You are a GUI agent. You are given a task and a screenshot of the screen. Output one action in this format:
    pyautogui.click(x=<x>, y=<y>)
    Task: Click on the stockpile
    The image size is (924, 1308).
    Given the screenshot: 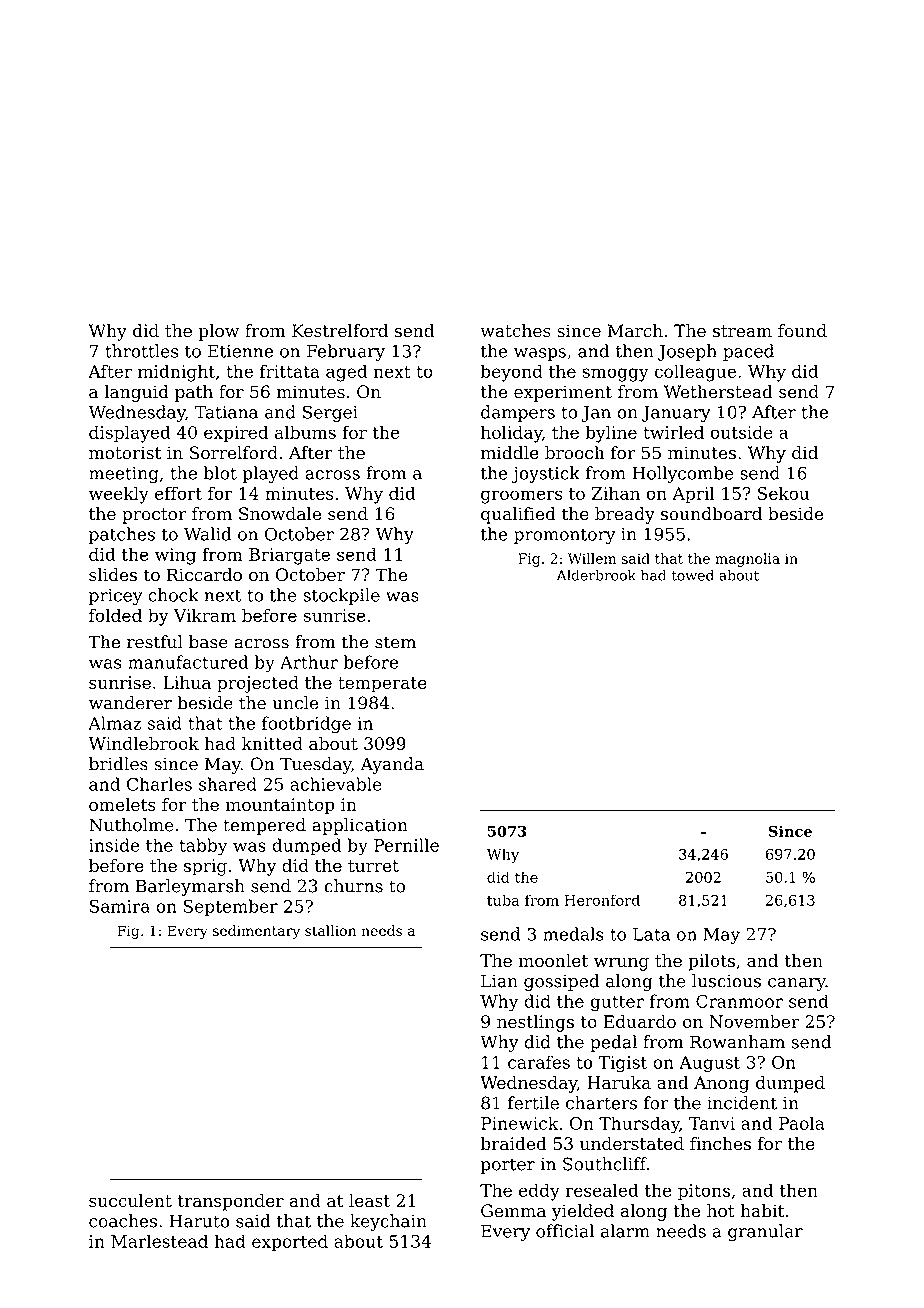 What is the action you would take?
    pyautogui.click(x=341, y=596)
